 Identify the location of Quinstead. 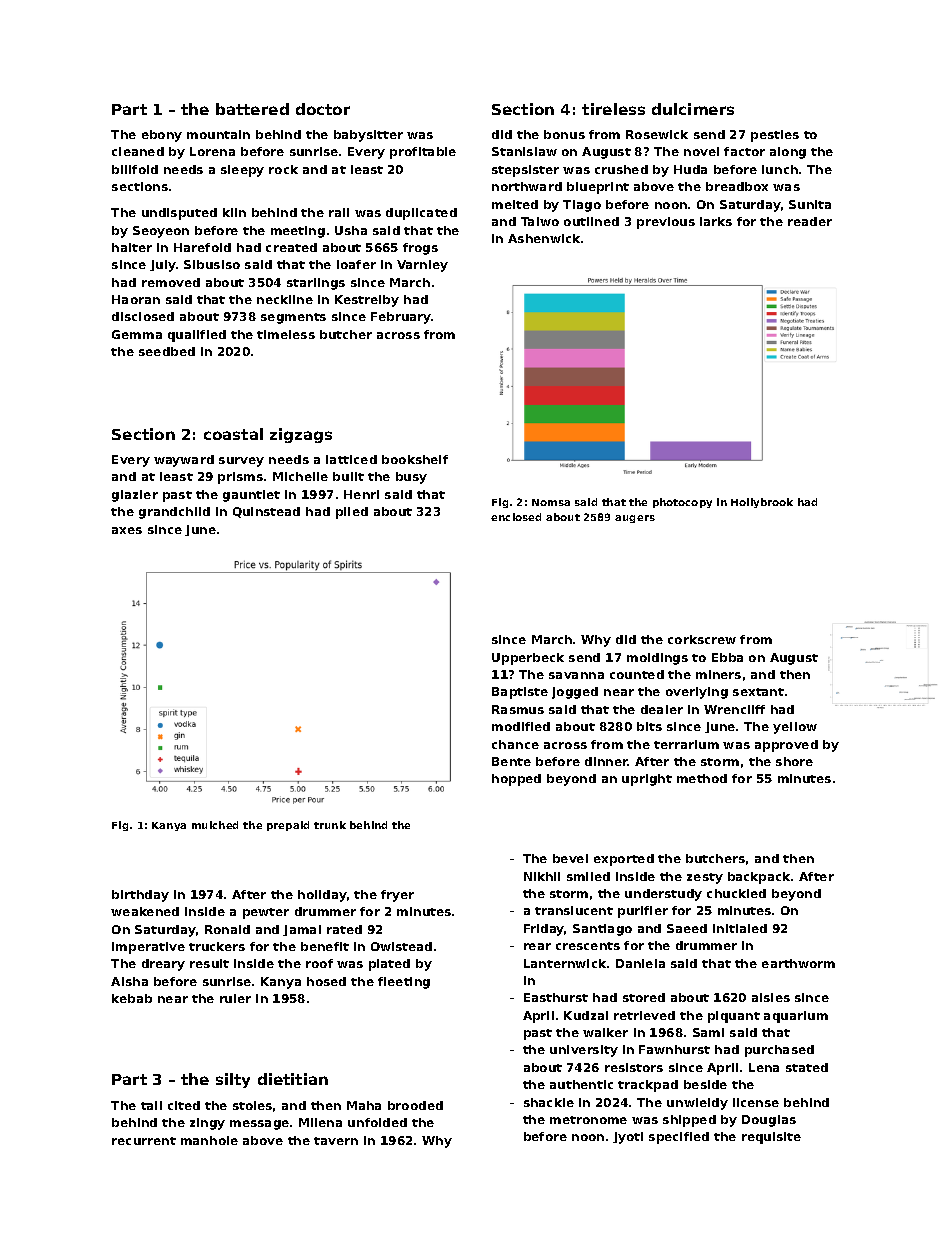
(266, 512).
